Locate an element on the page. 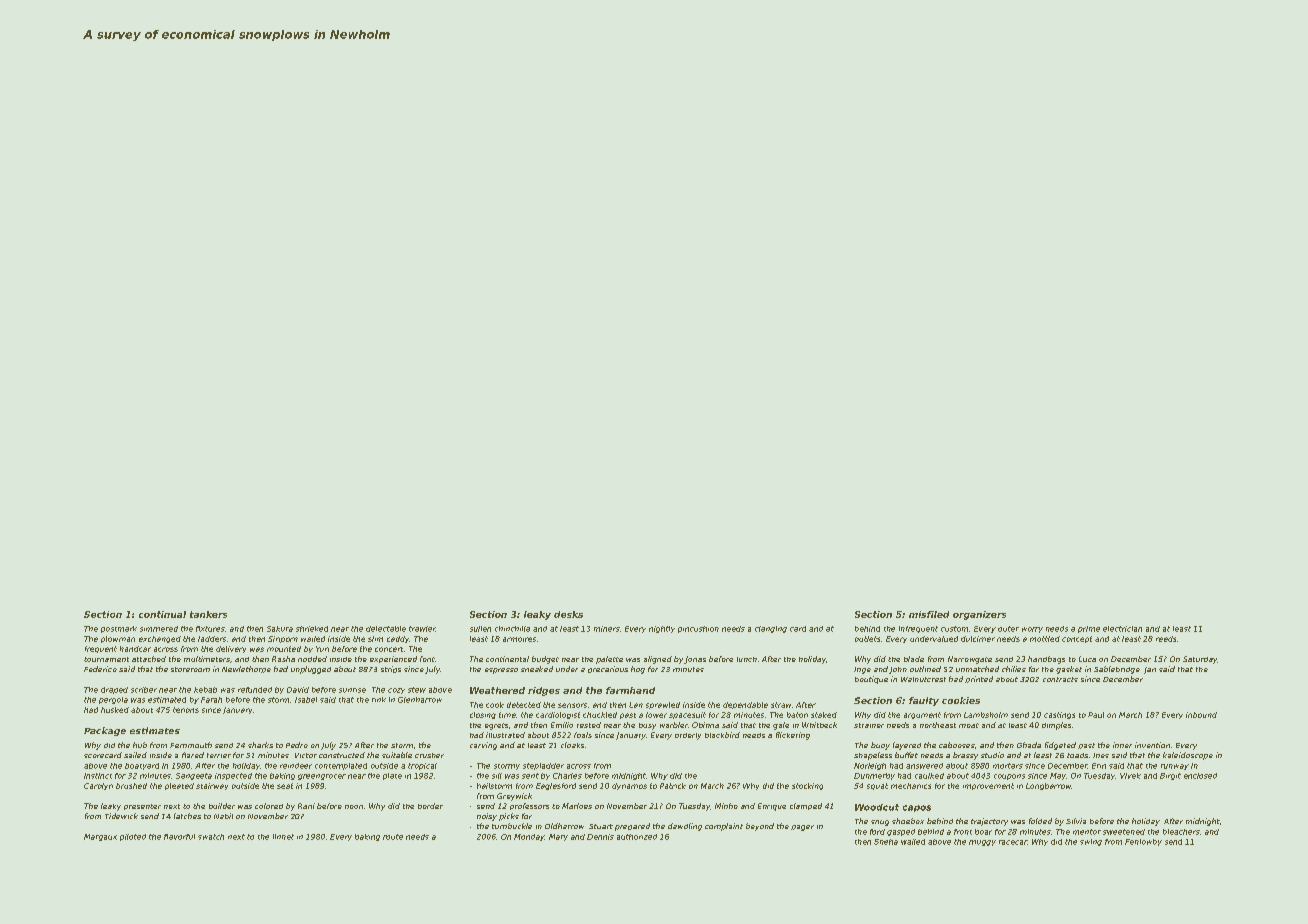  greengrocer is located at coordinates (322, 777).
